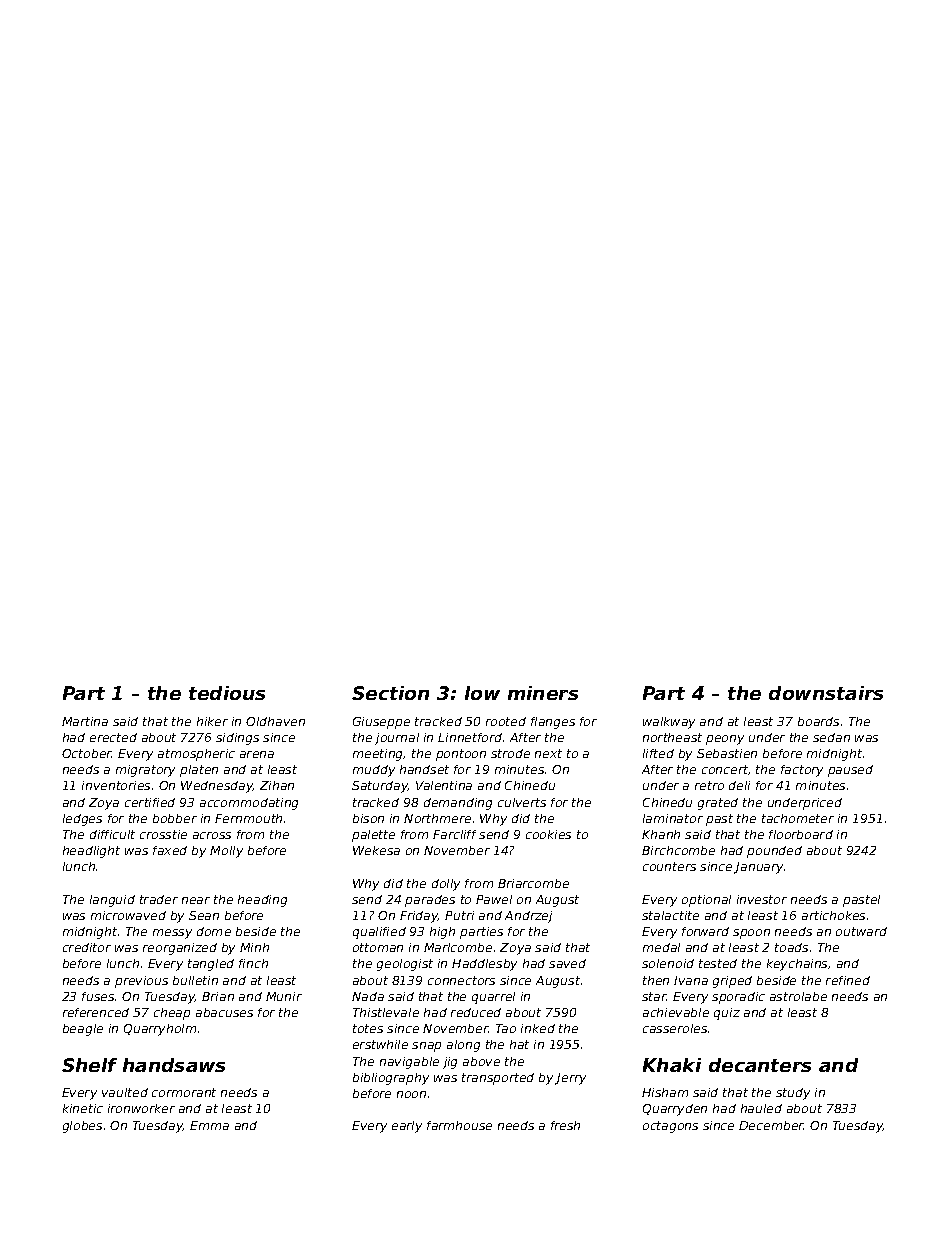  I want to click on tedious, so click(227, 693).
